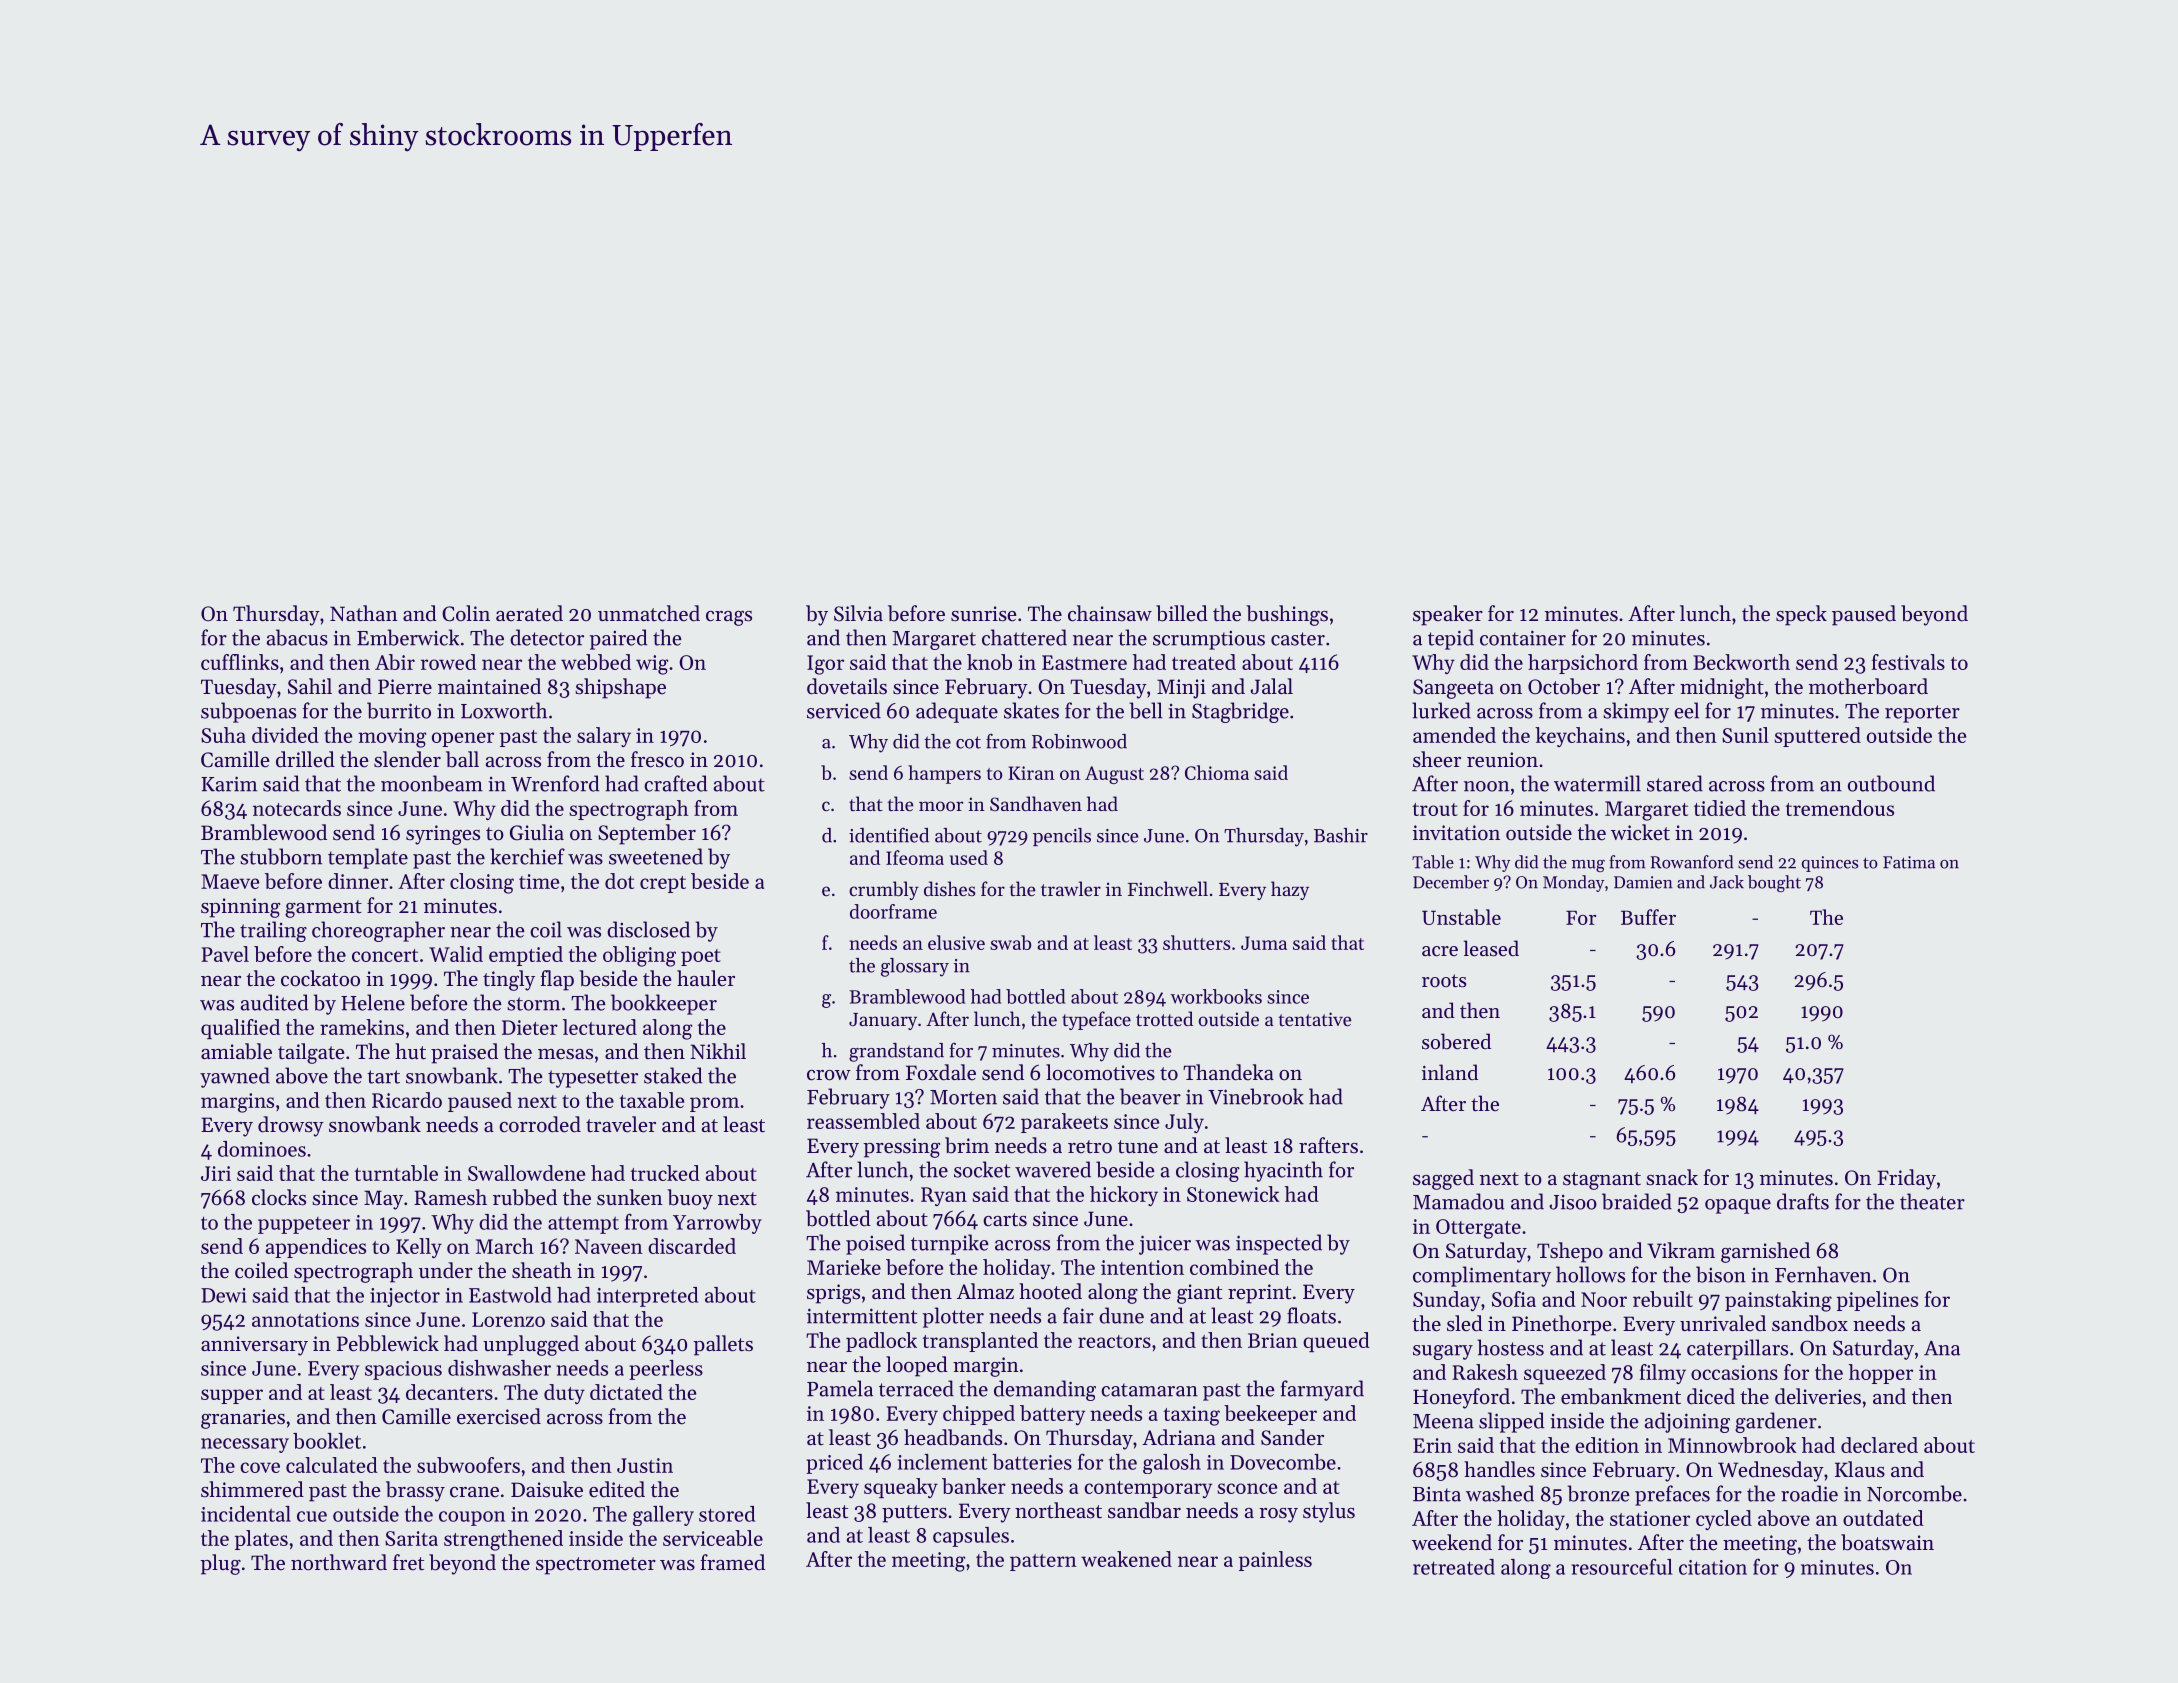 This page has width=2178, height=1683. I want to click on doorframe, so click(893, 911).
